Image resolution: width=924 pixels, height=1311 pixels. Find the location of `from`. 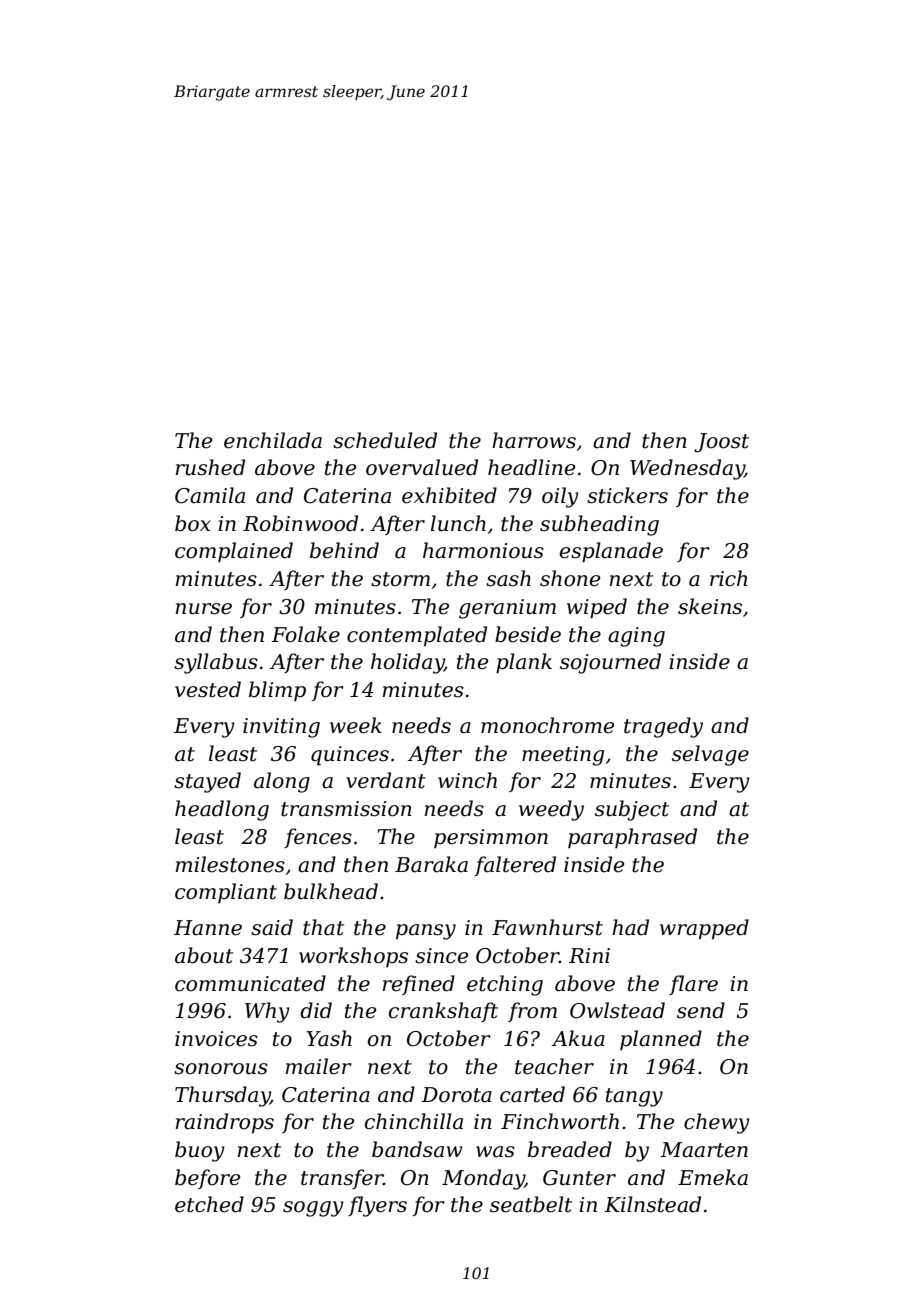

from is located at coordinates (532, 1012).
